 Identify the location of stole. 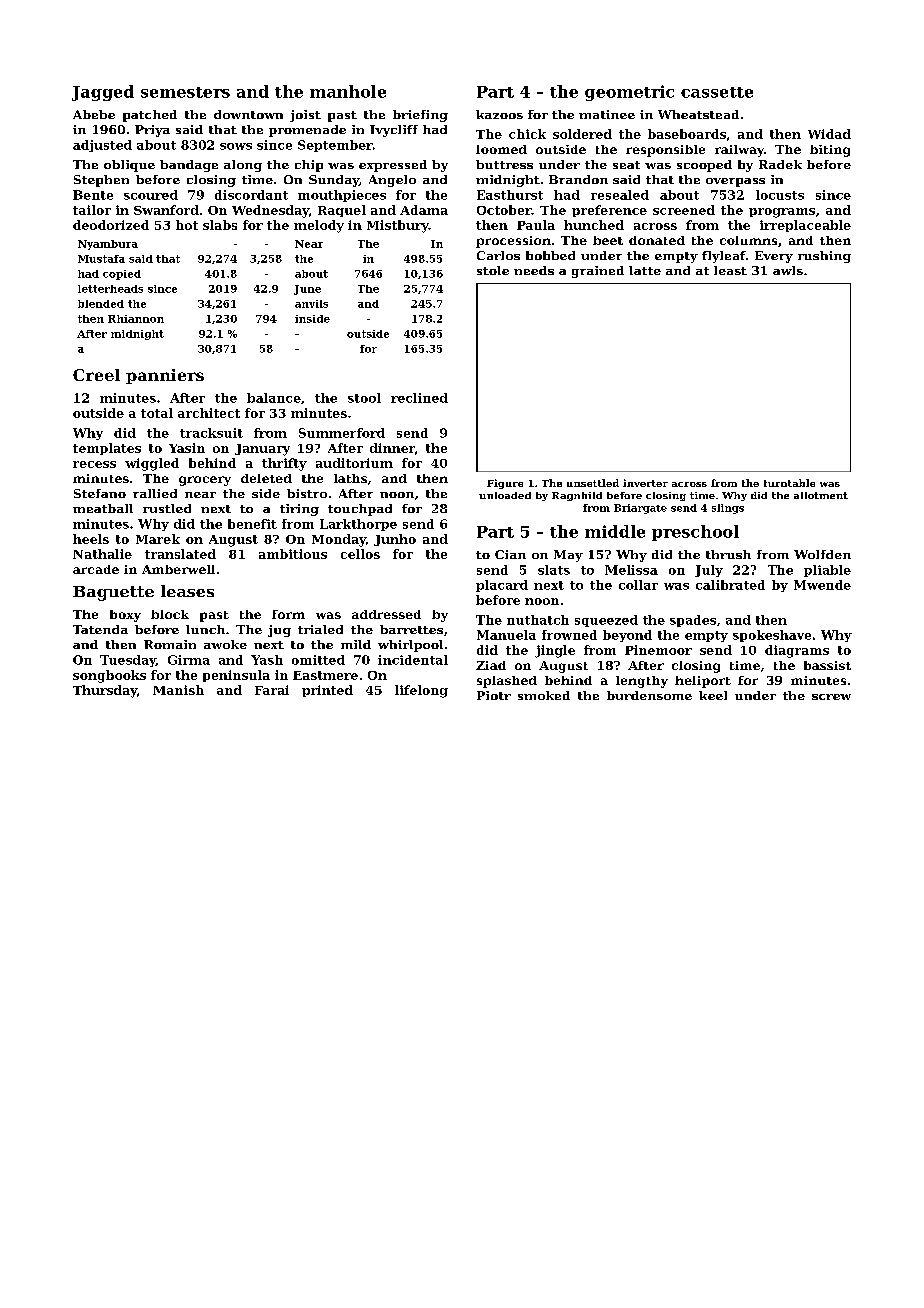
(493, 270).
